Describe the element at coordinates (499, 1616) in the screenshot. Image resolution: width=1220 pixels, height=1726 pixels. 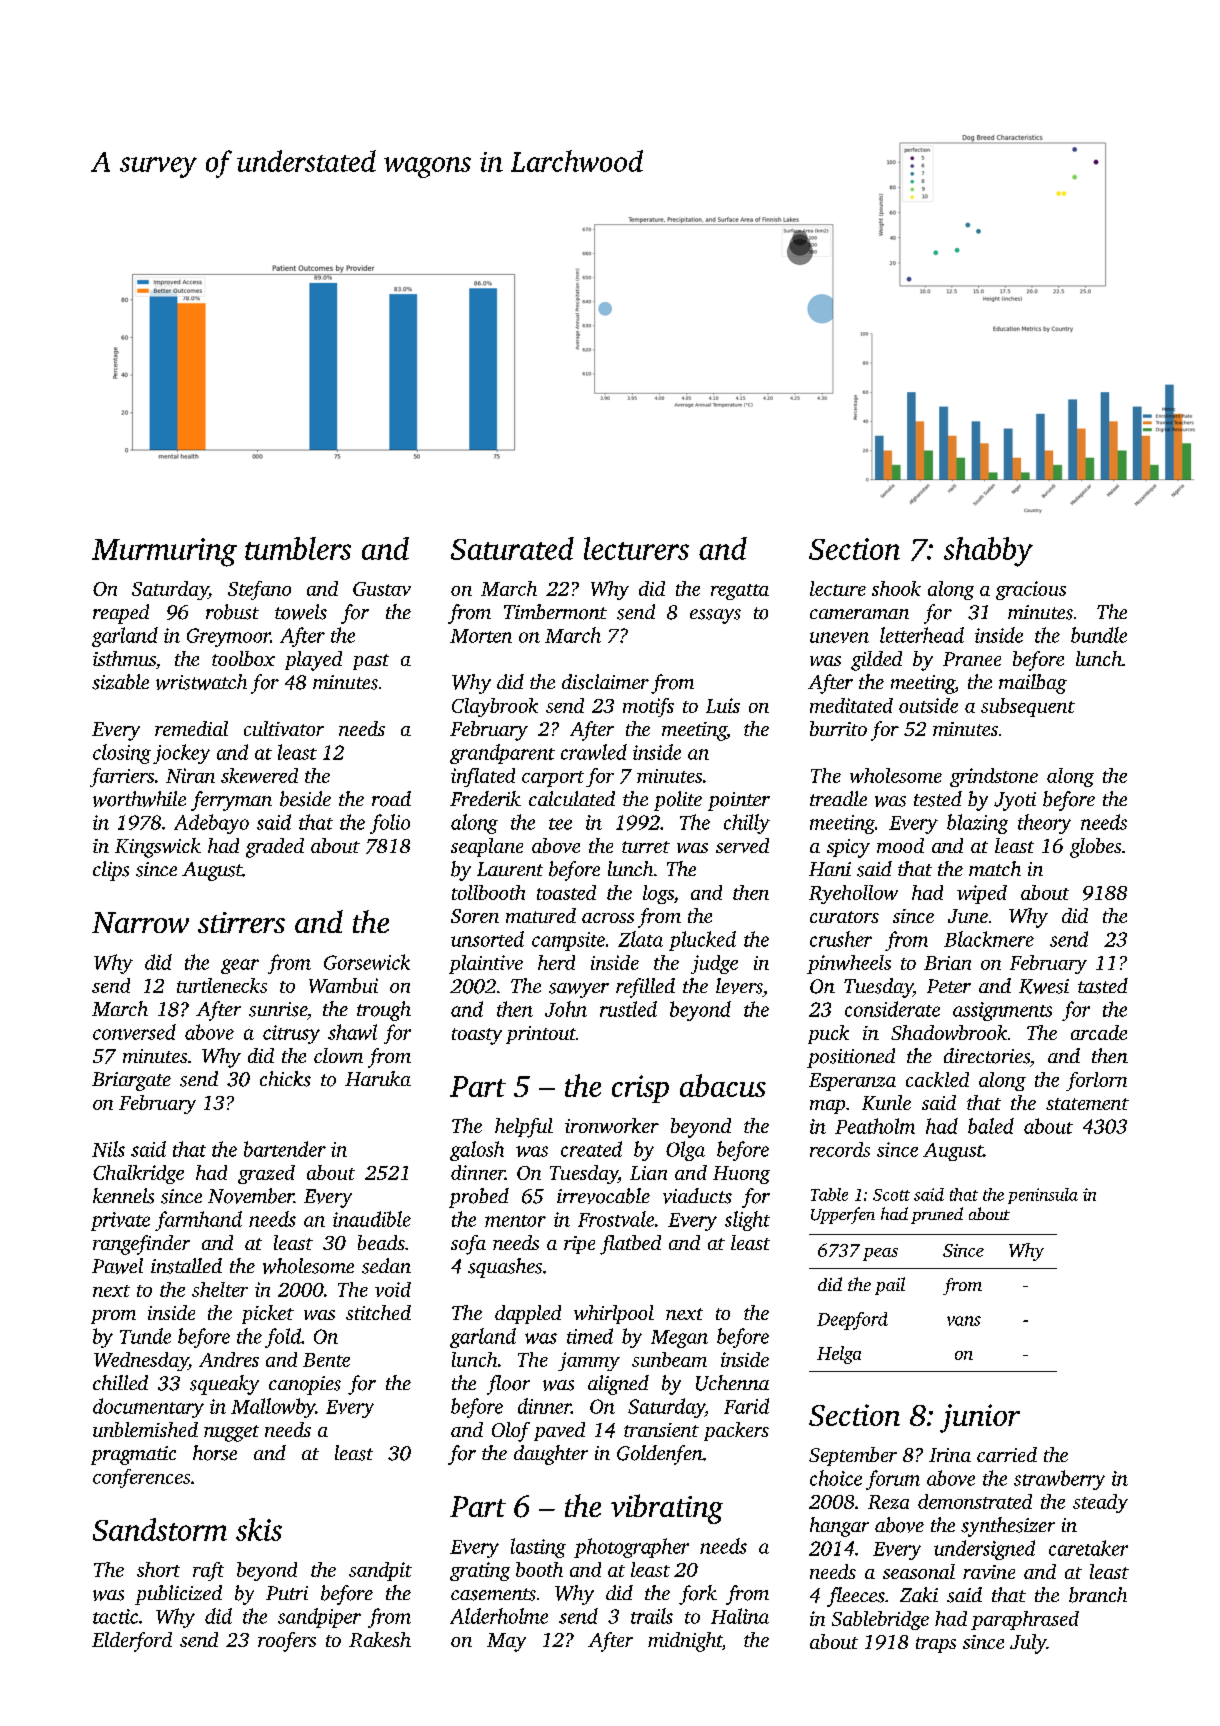
I see `Alderholme` at that location.
